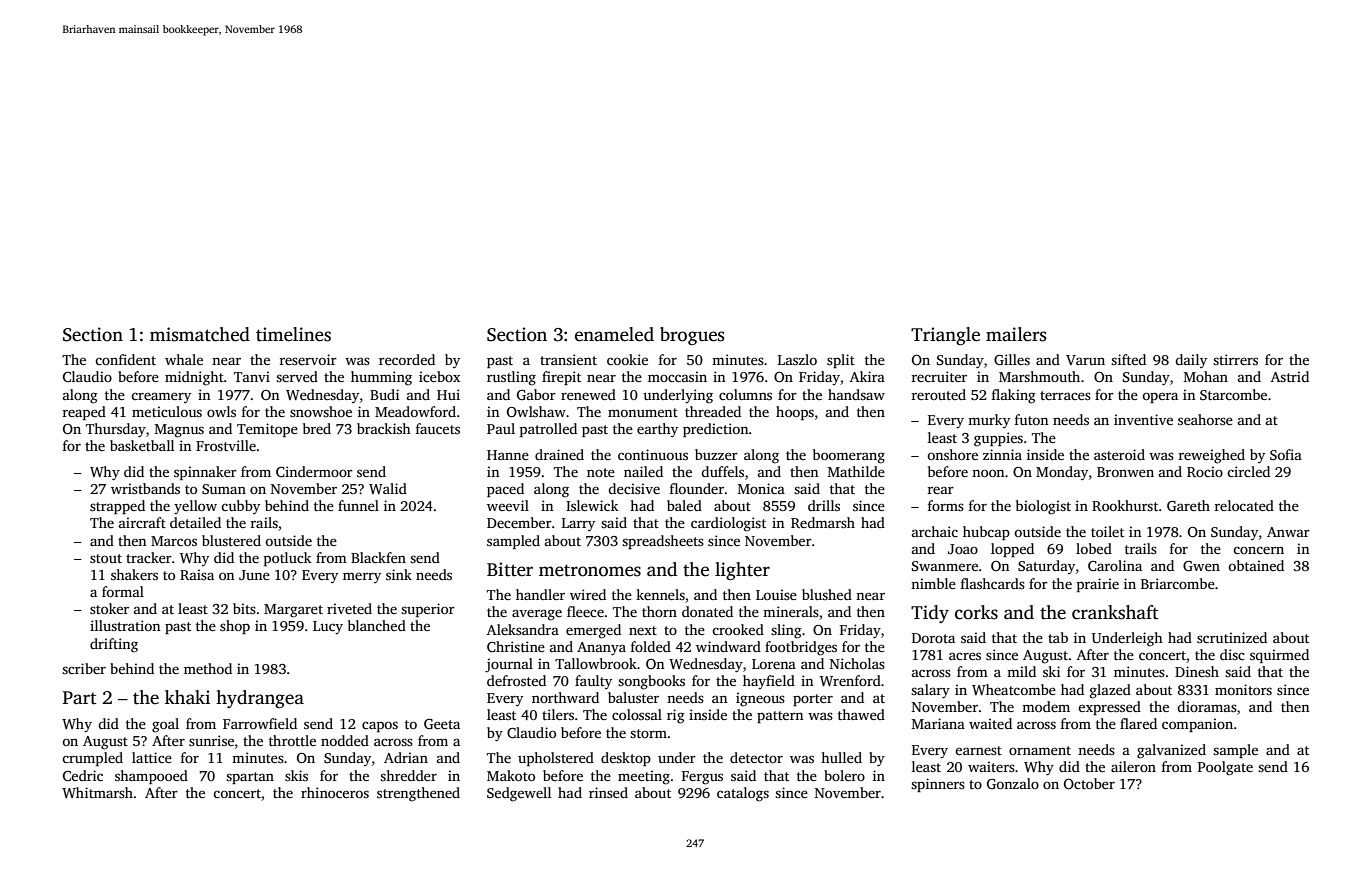 Image resolution: width=1372 pixels, height=887 pixels. What do you see at coordinates (941, 490) in the screenshot?
I see `rear` at bounding box center [941, 490].
